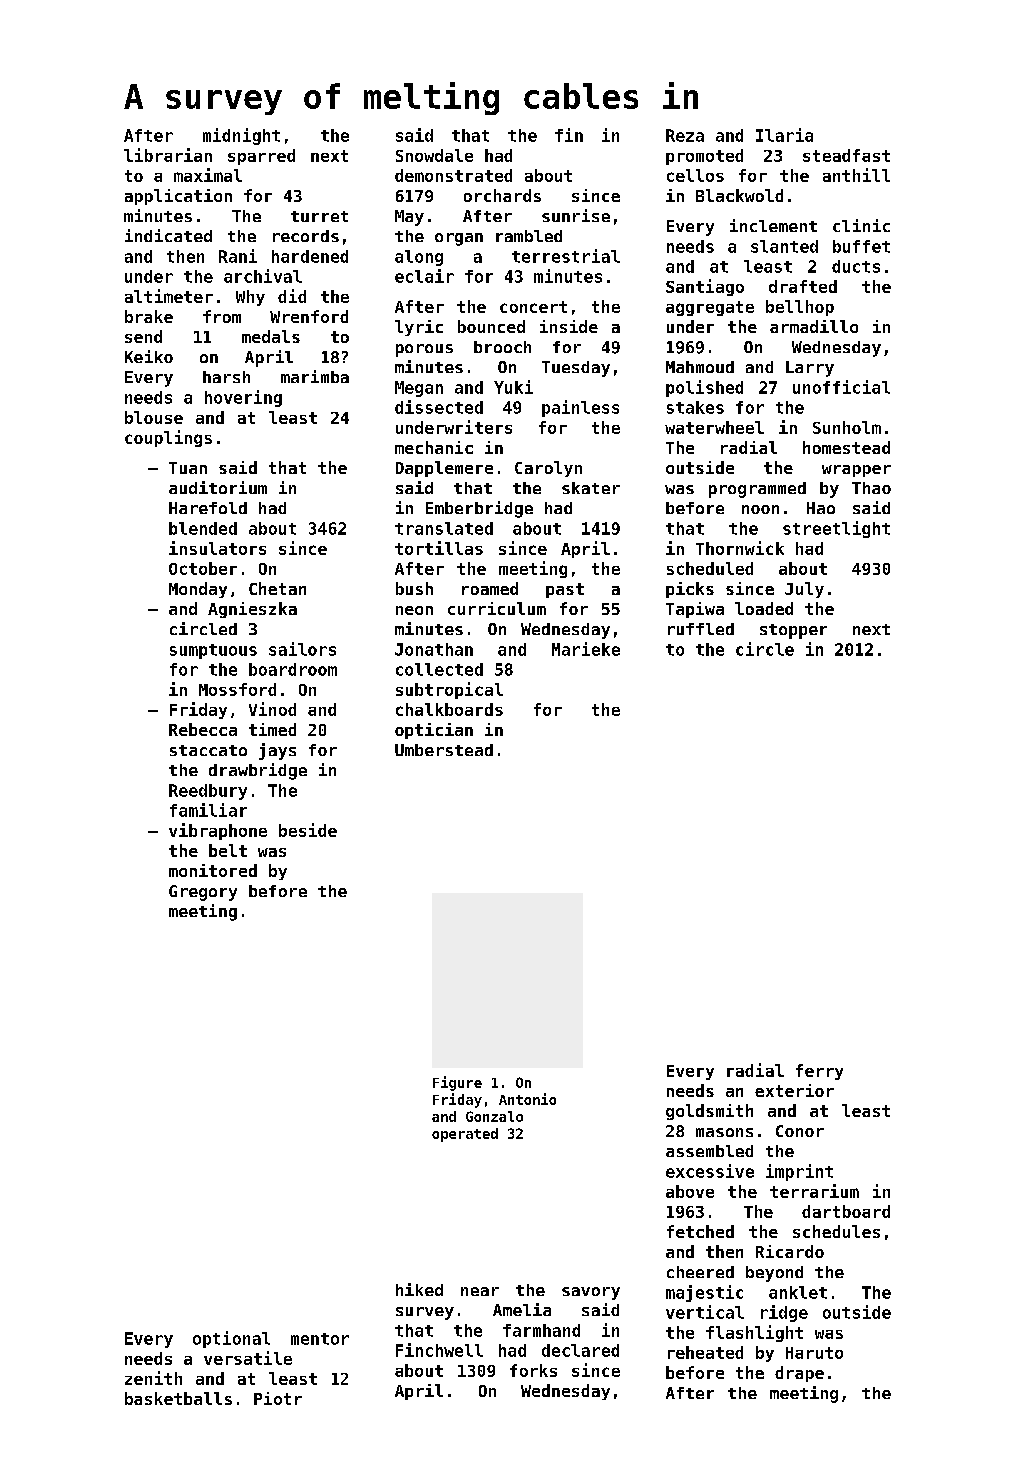 This image has height=1469, width=1015. I want to click on ferry, so click(819, 1072).
